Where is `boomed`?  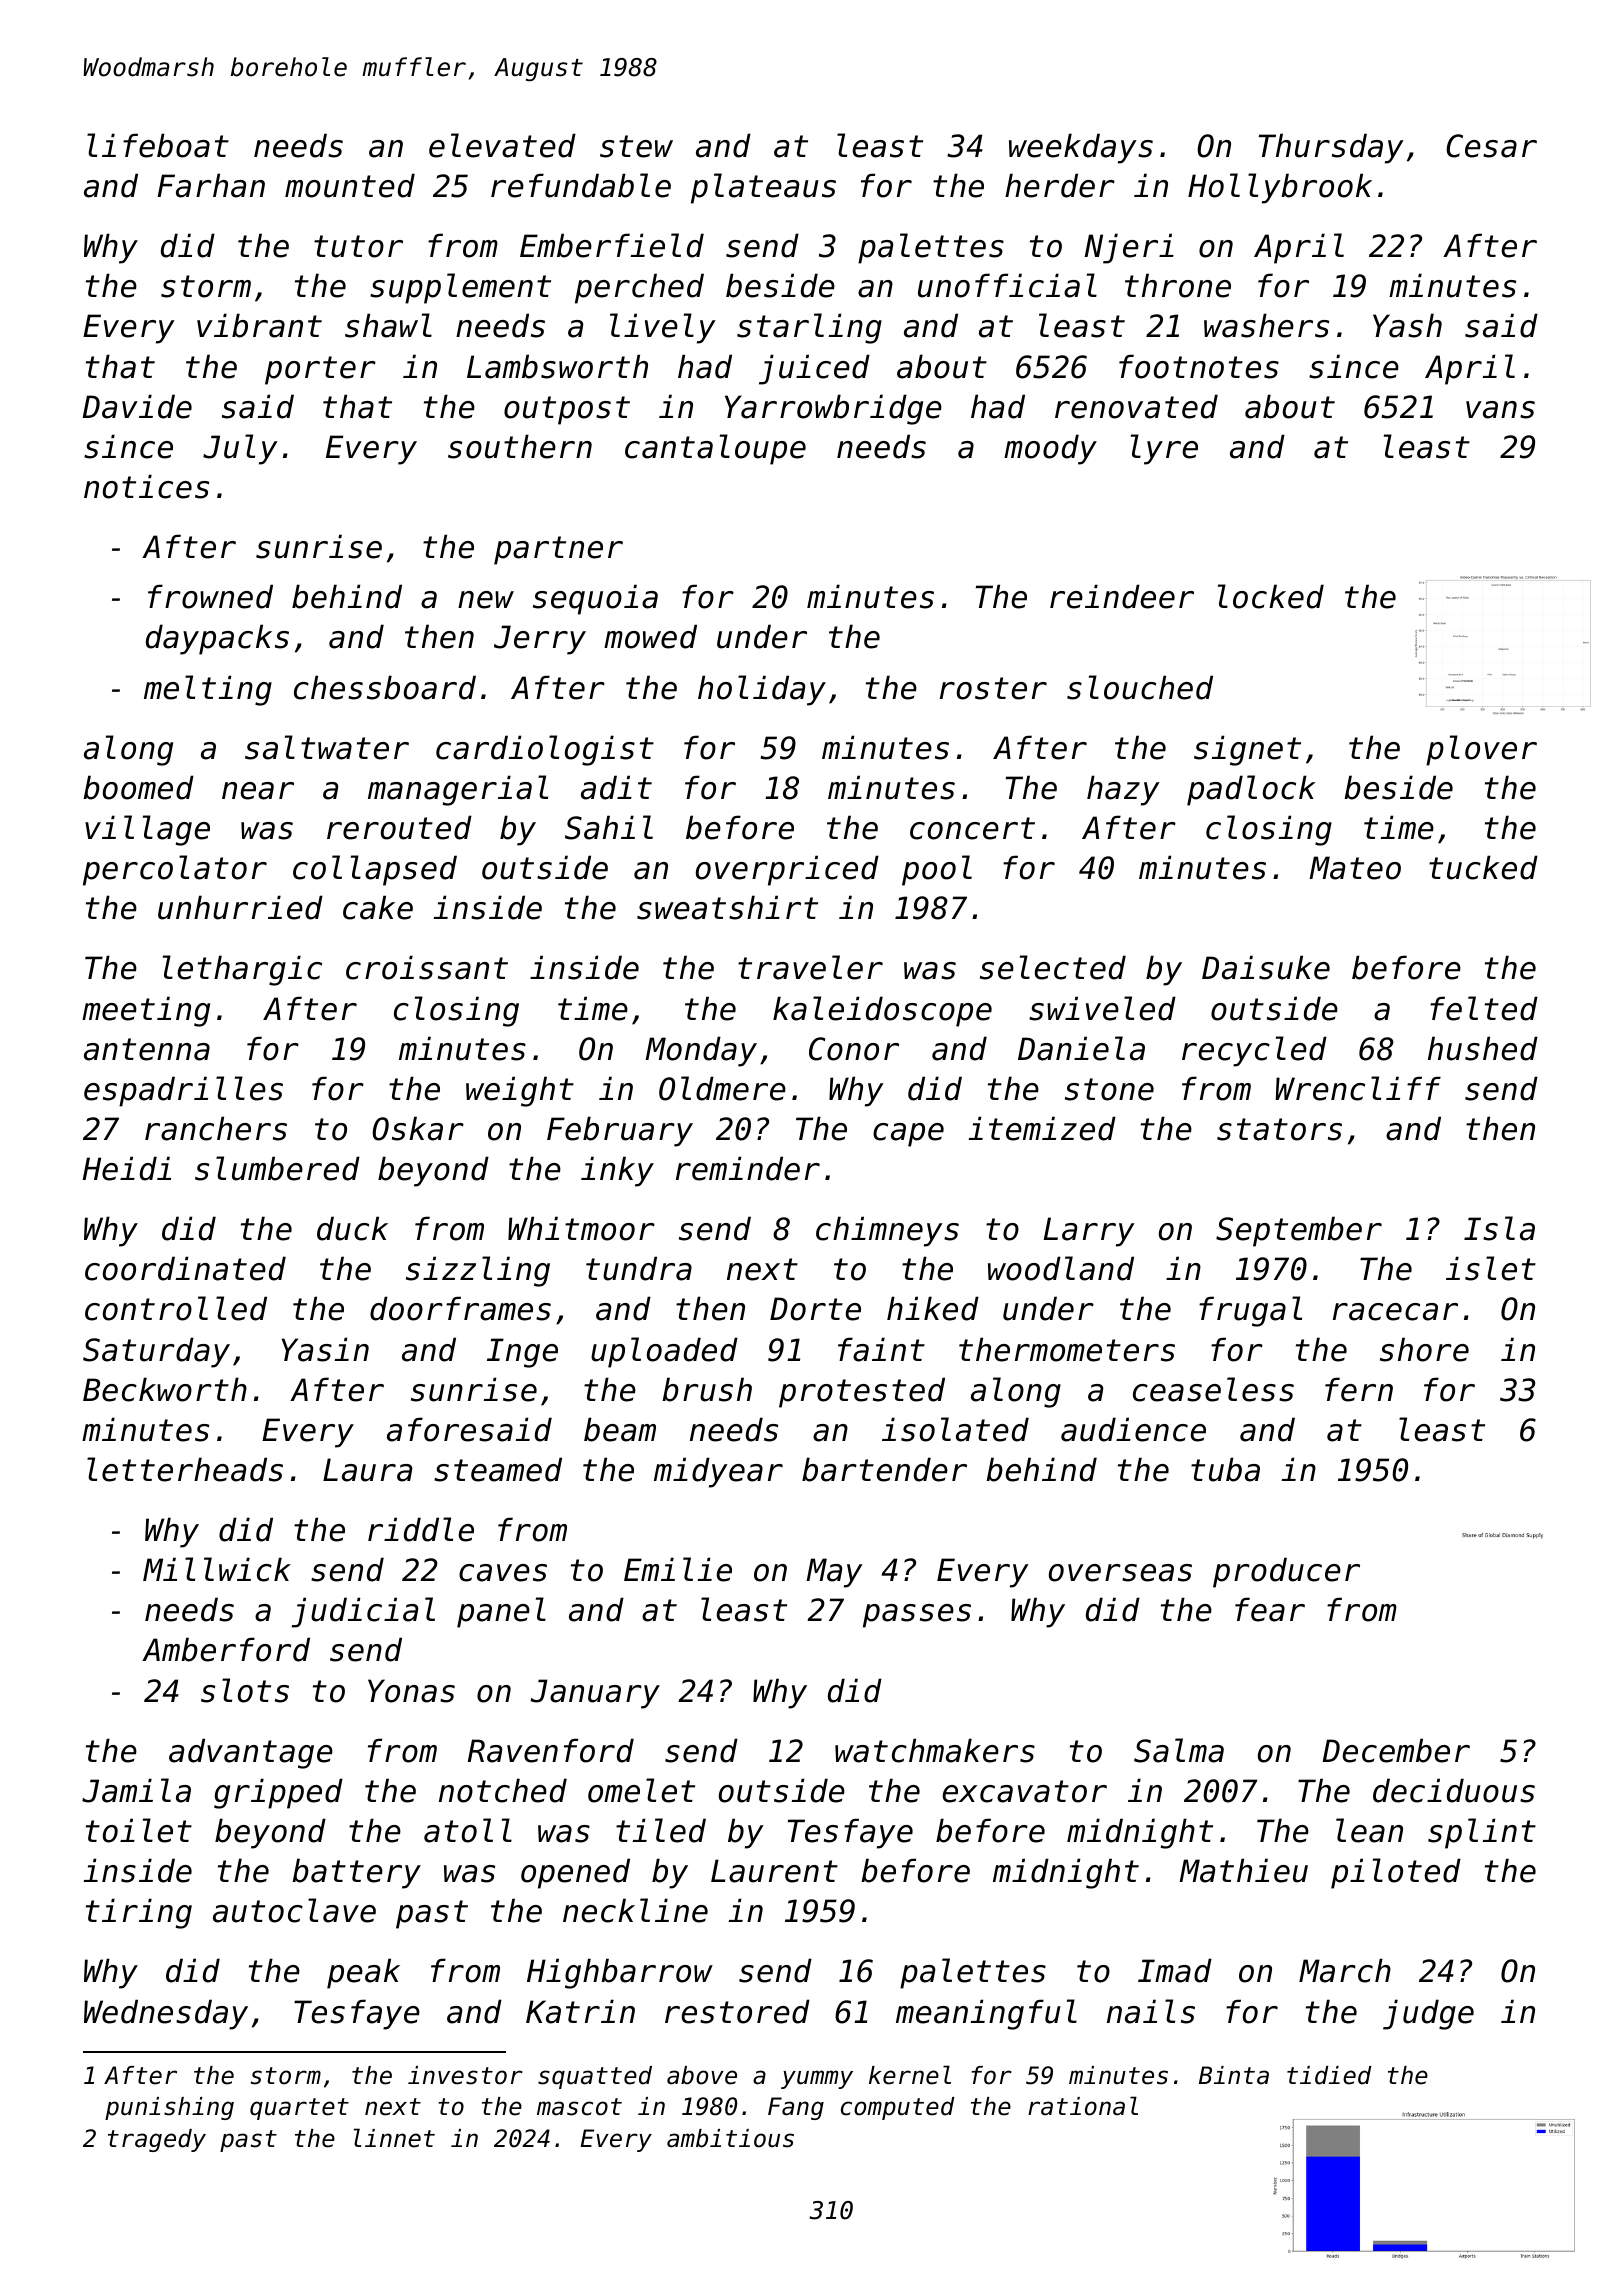 boomed is located at coordinates (138, 787).
